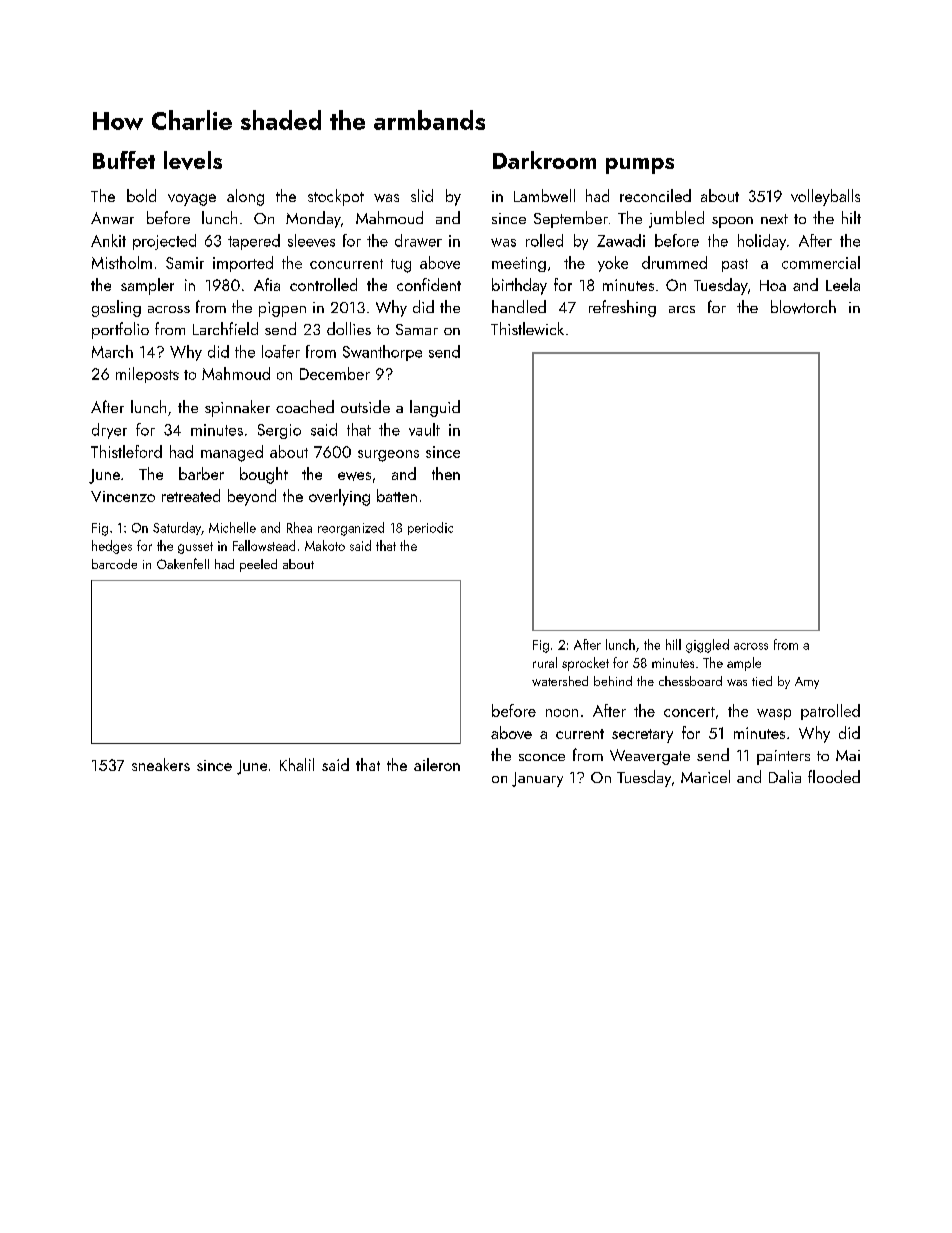 This image has width=952, height=1233. Describe the element at coordinates (116, 308) in the image. I see `gosling` at that location.
